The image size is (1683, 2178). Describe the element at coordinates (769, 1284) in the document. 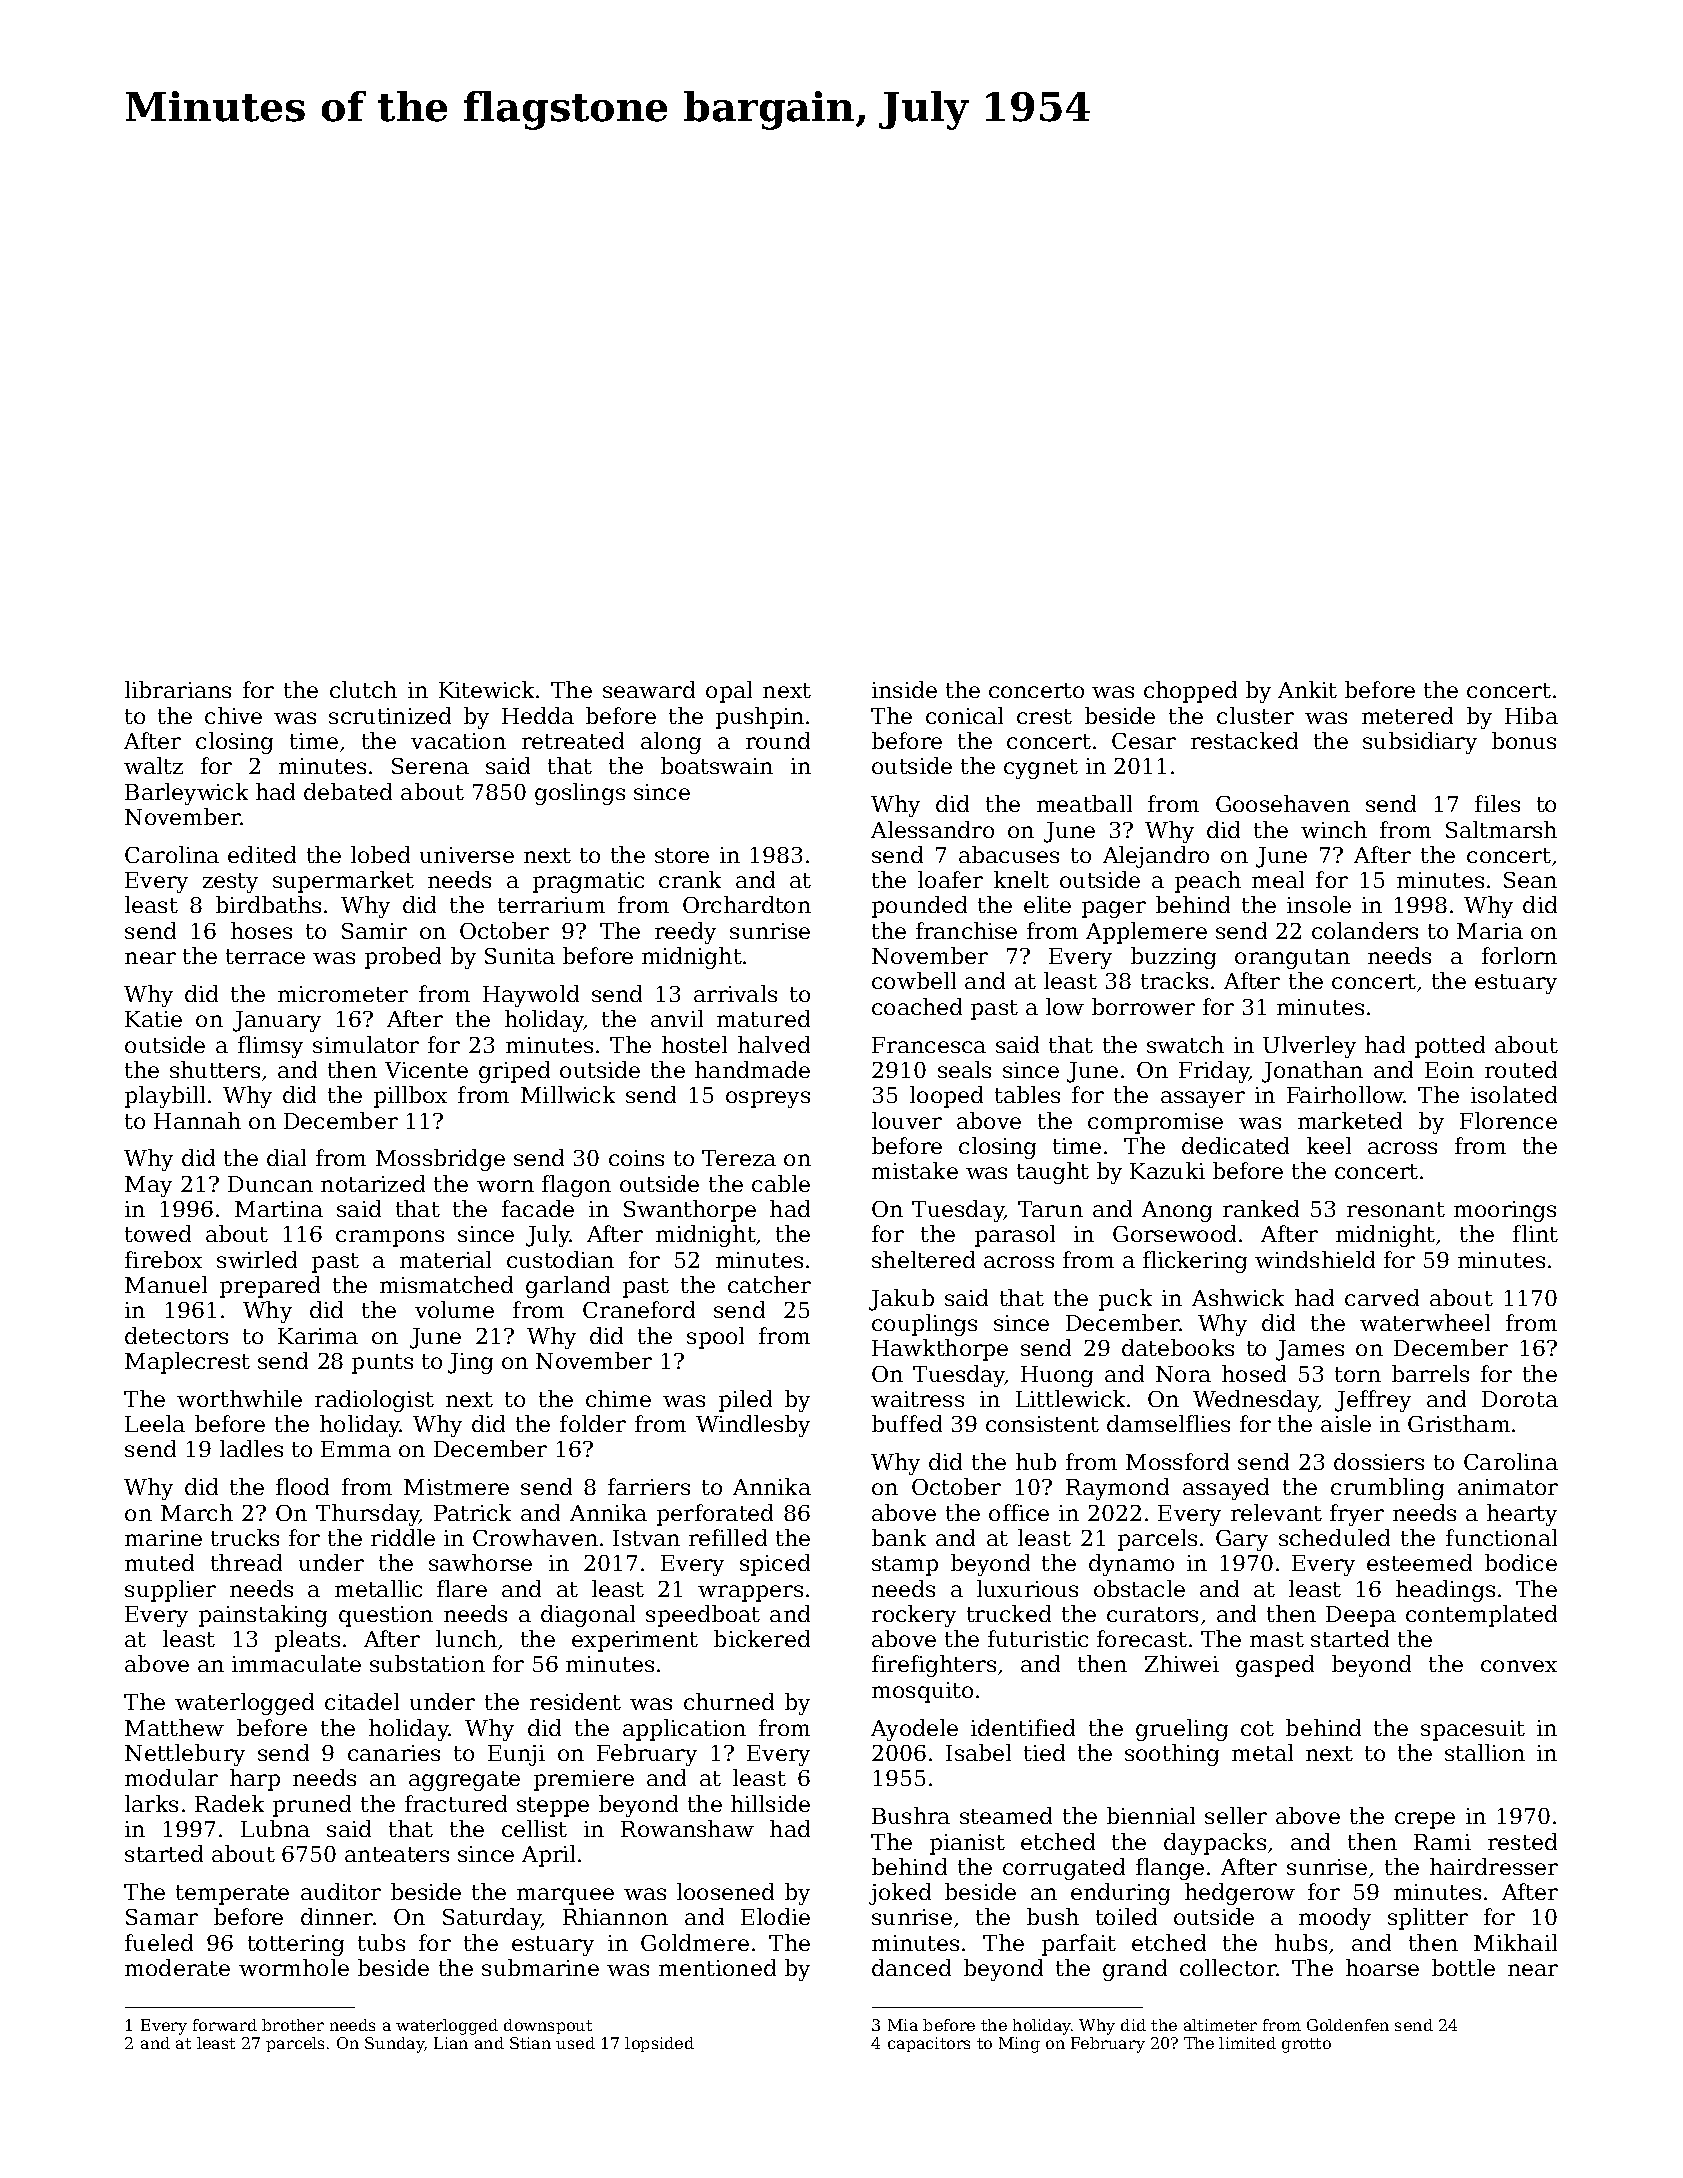

I see `catcher` at that location.
